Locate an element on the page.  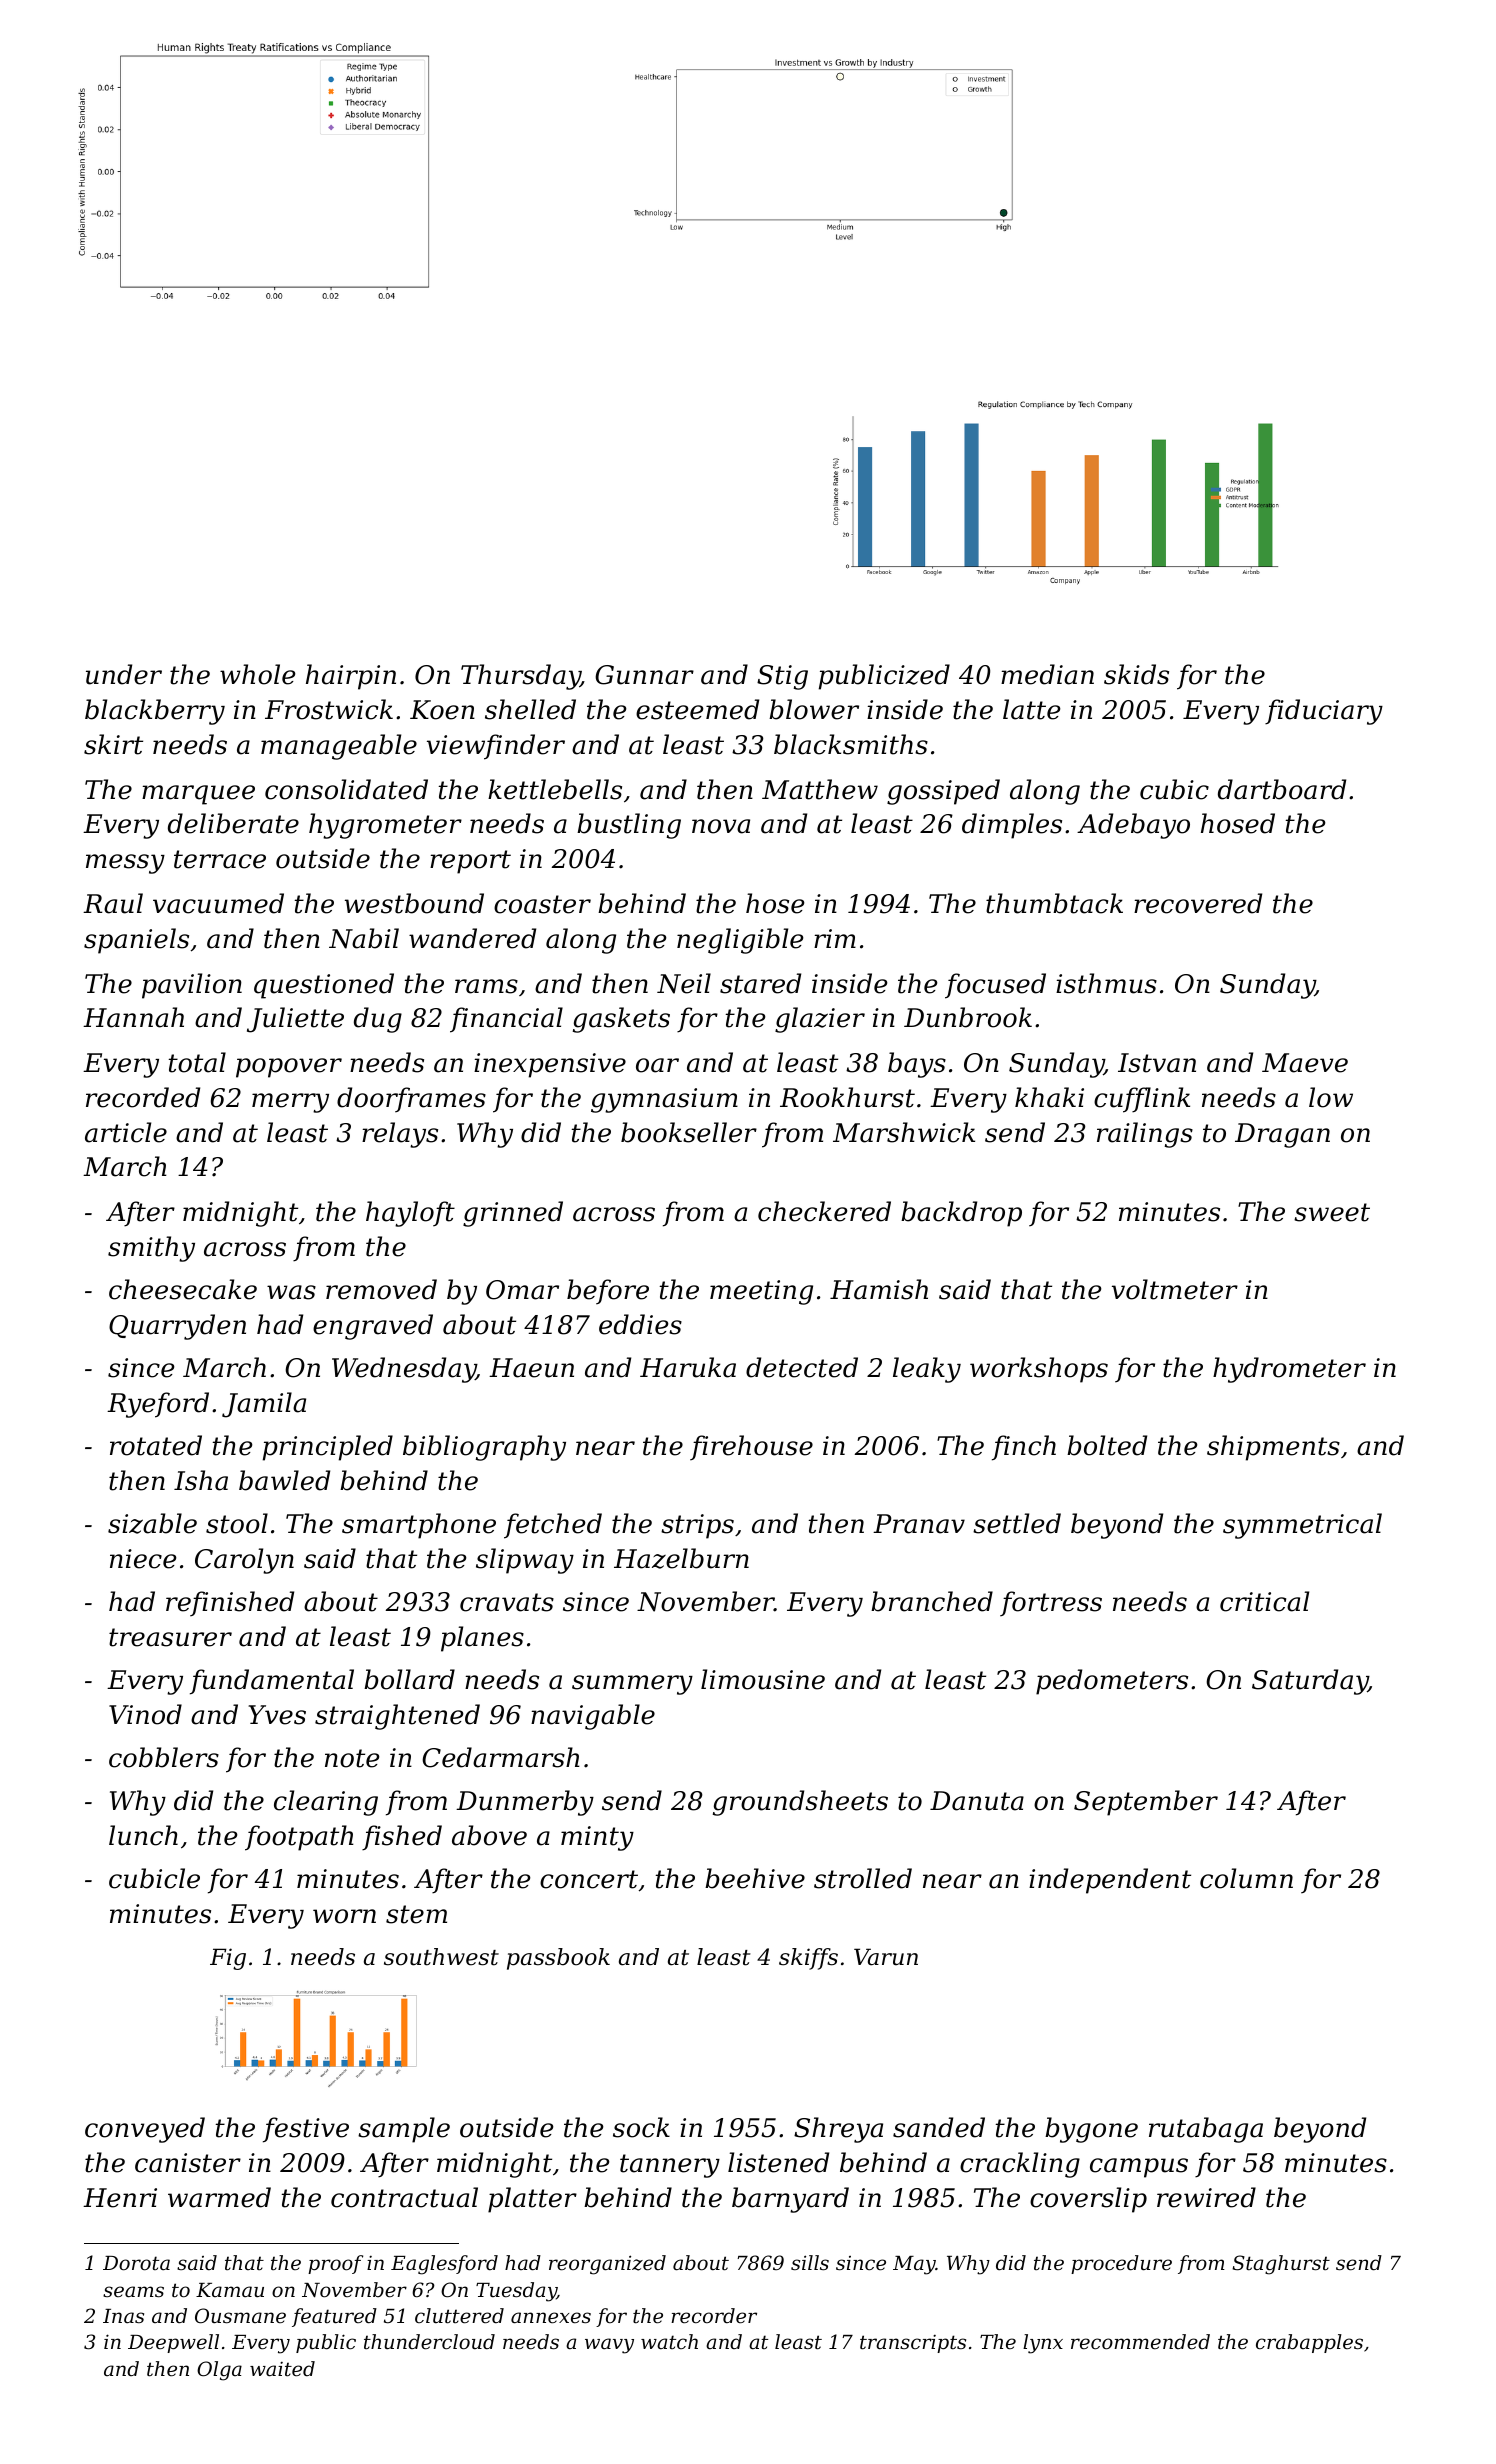
nova is located at coordinates (721, 826).
